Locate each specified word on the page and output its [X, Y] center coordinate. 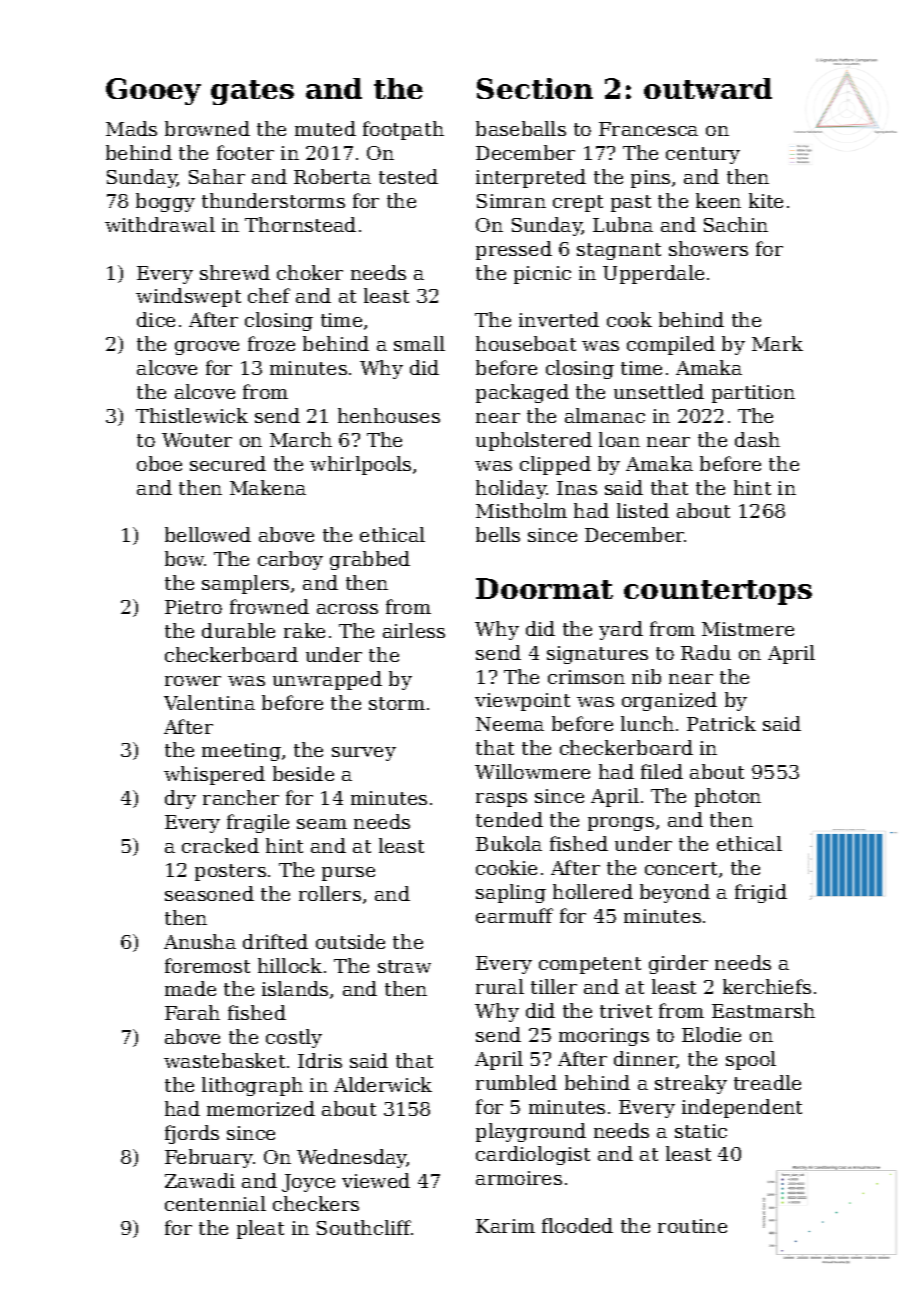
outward [708, 88]
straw [404, 966]
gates [252, 92]
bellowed [208, 534]
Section [535, 88]
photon [728, 797]
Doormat [544, 588]
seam [322, 824]
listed [643, 510]
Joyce [308, 1183]
